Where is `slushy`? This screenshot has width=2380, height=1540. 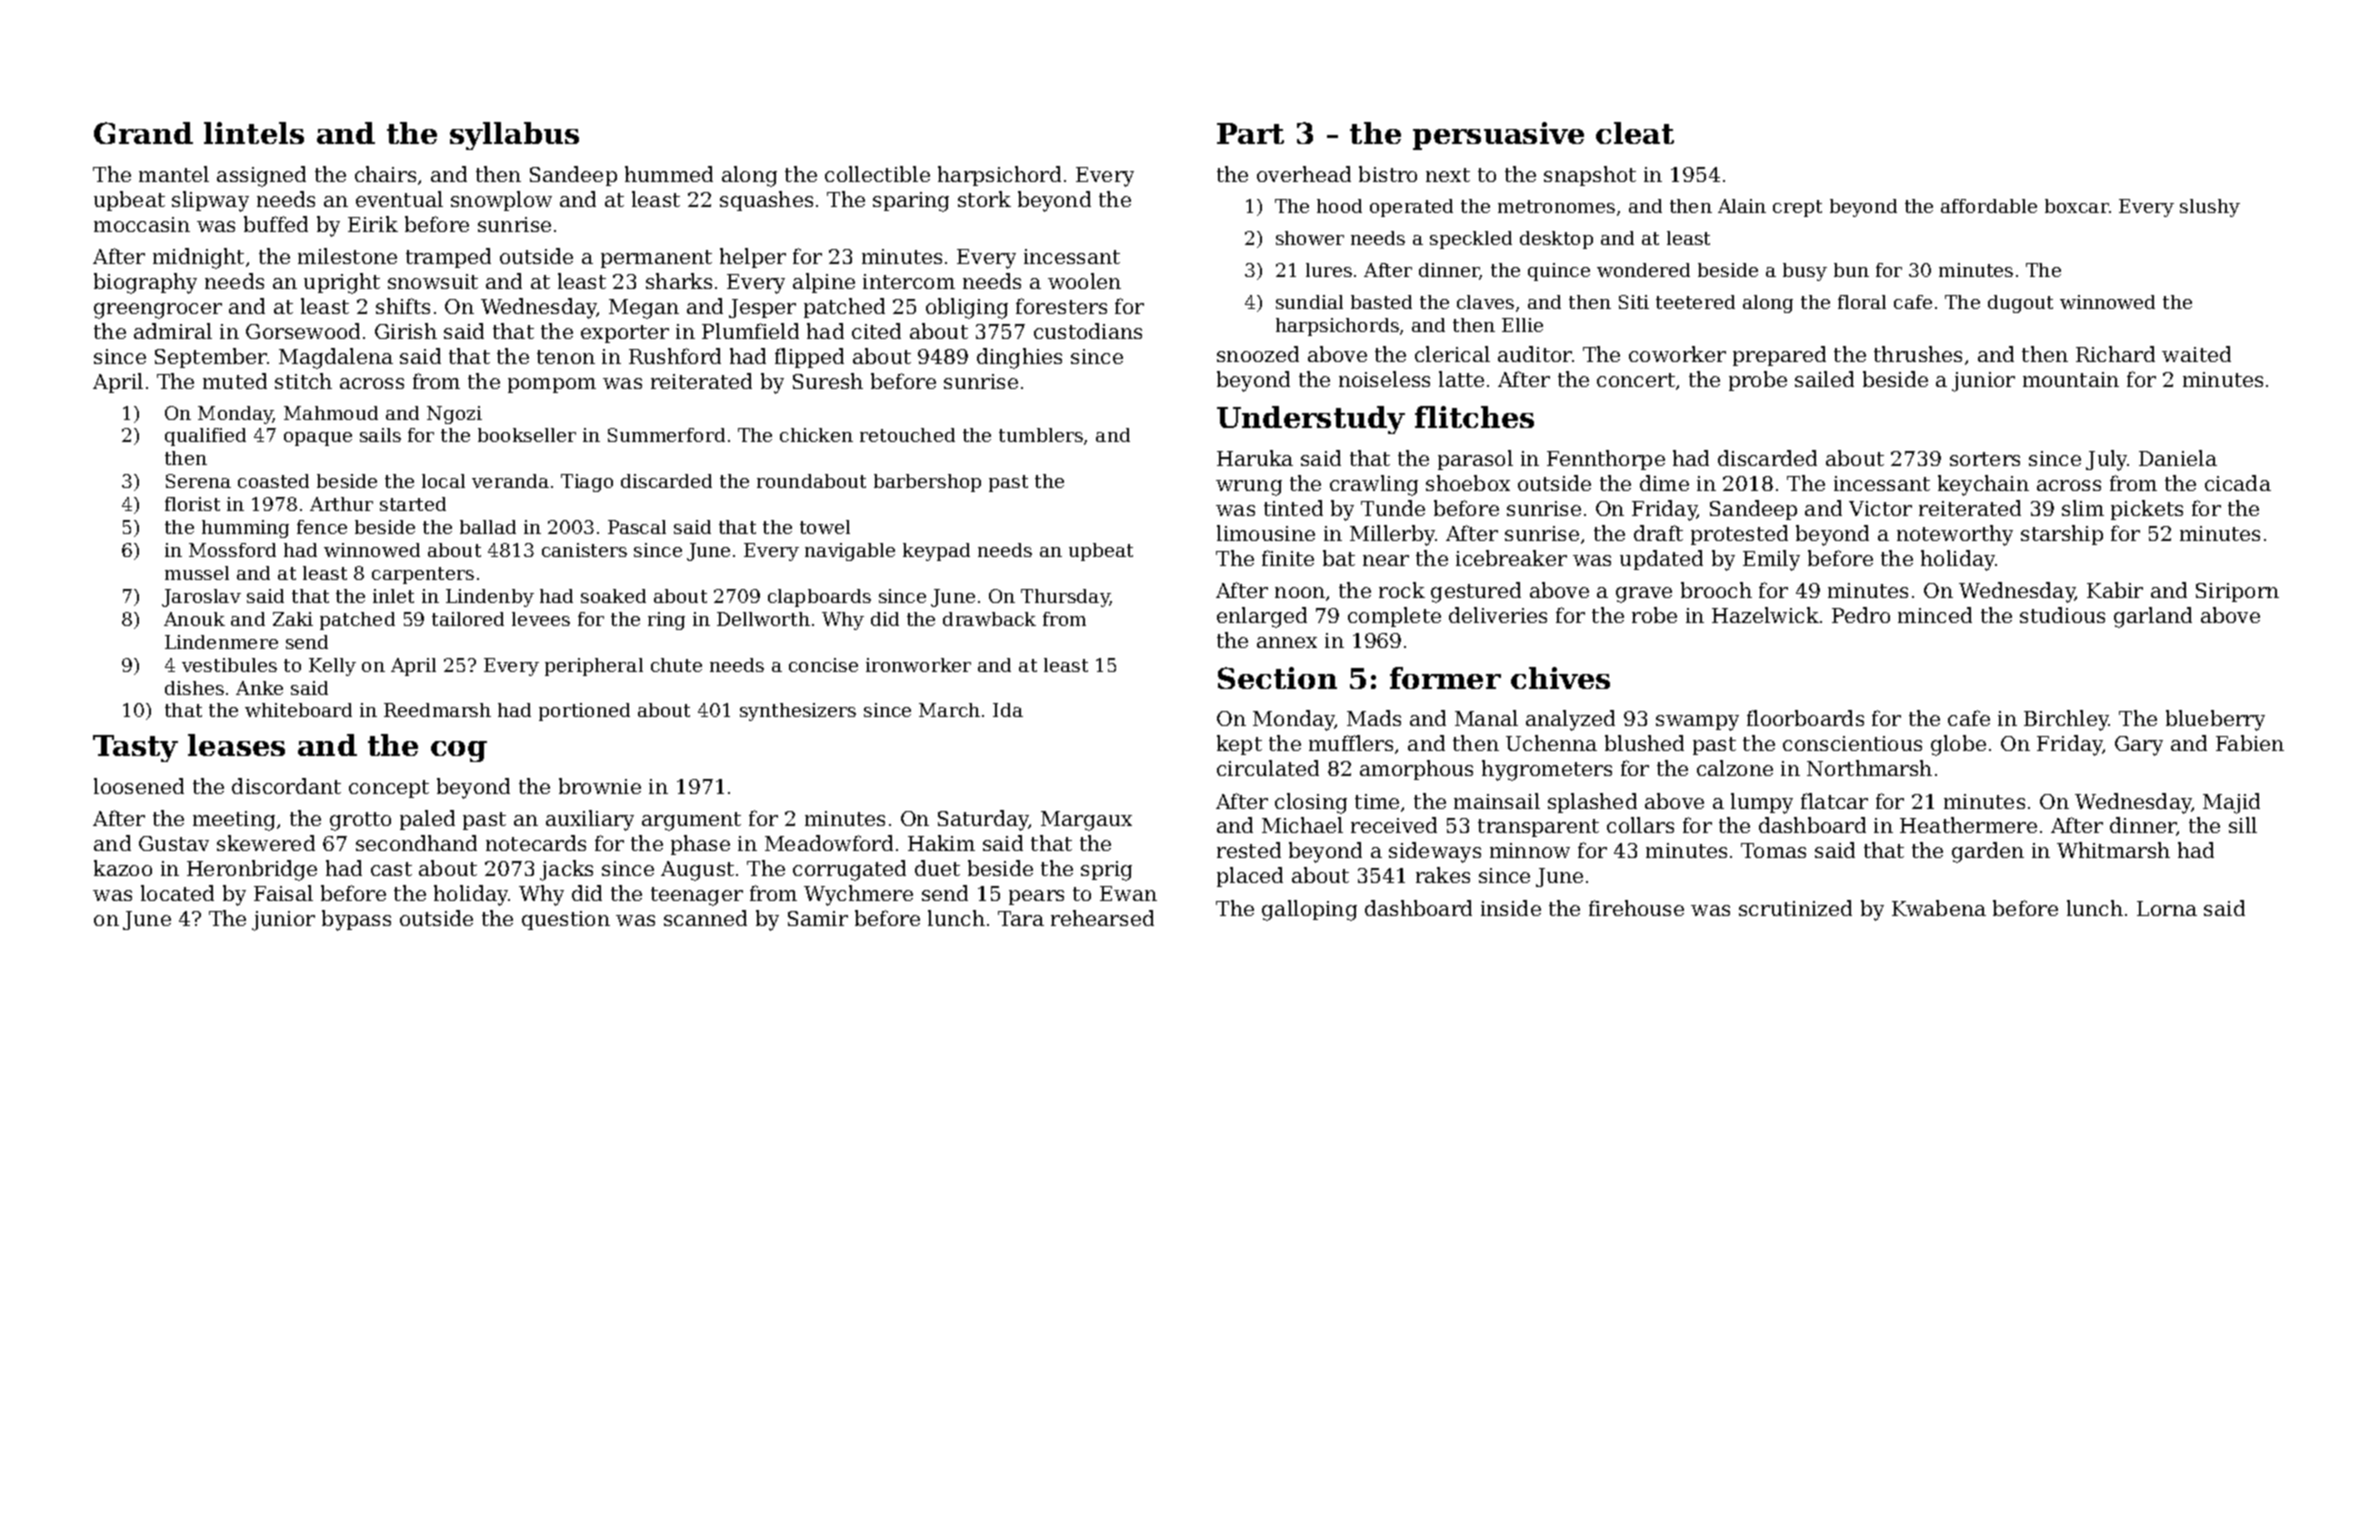
slushy is located at coordinates (2210, 208).
